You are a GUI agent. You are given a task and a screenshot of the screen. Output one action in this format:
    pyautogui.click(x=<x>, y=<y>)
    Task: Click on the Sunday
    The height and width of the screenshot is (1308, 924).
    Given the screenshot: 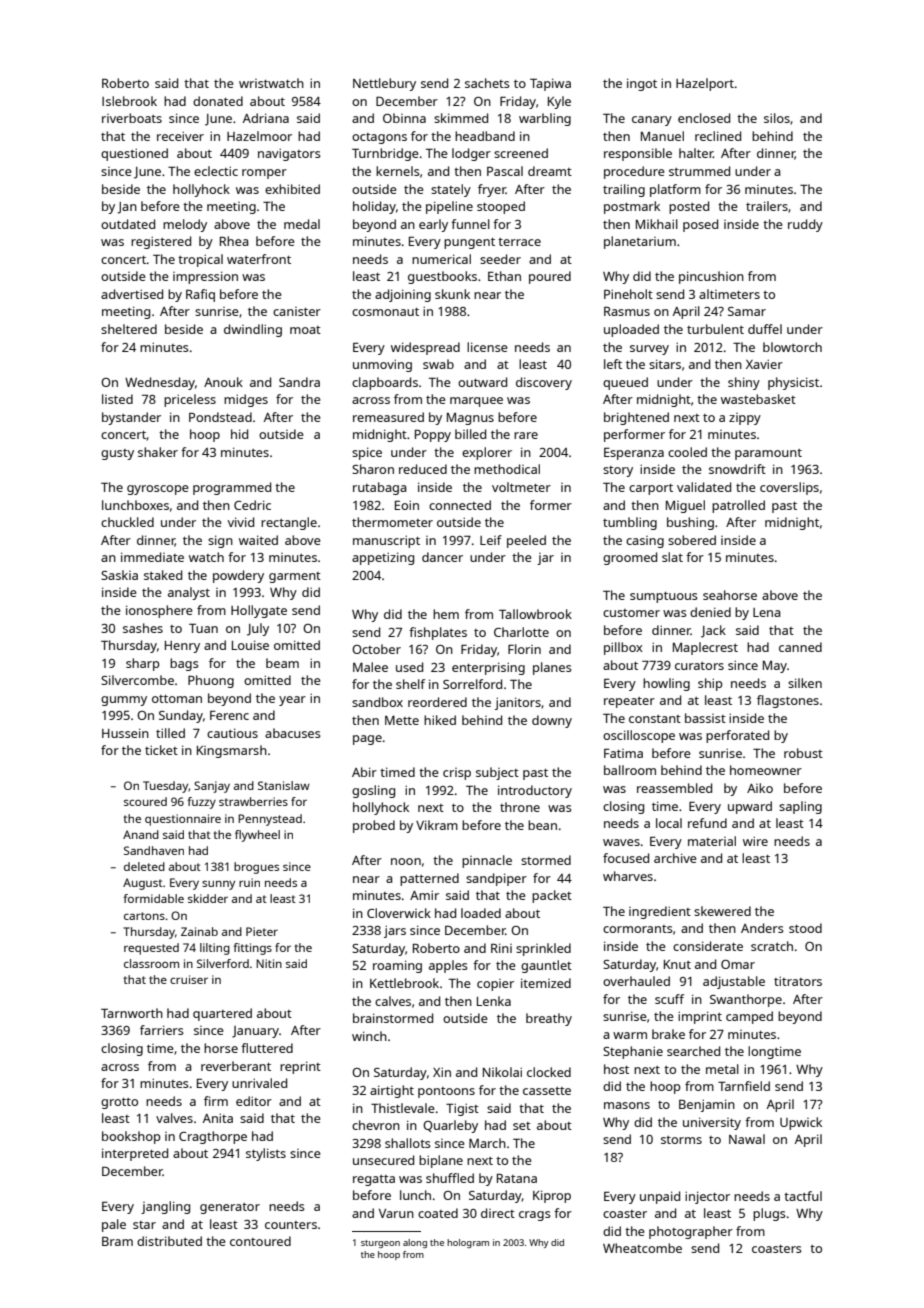 What is the action you would take?
    pyautogui.click(x=181, y=716)
